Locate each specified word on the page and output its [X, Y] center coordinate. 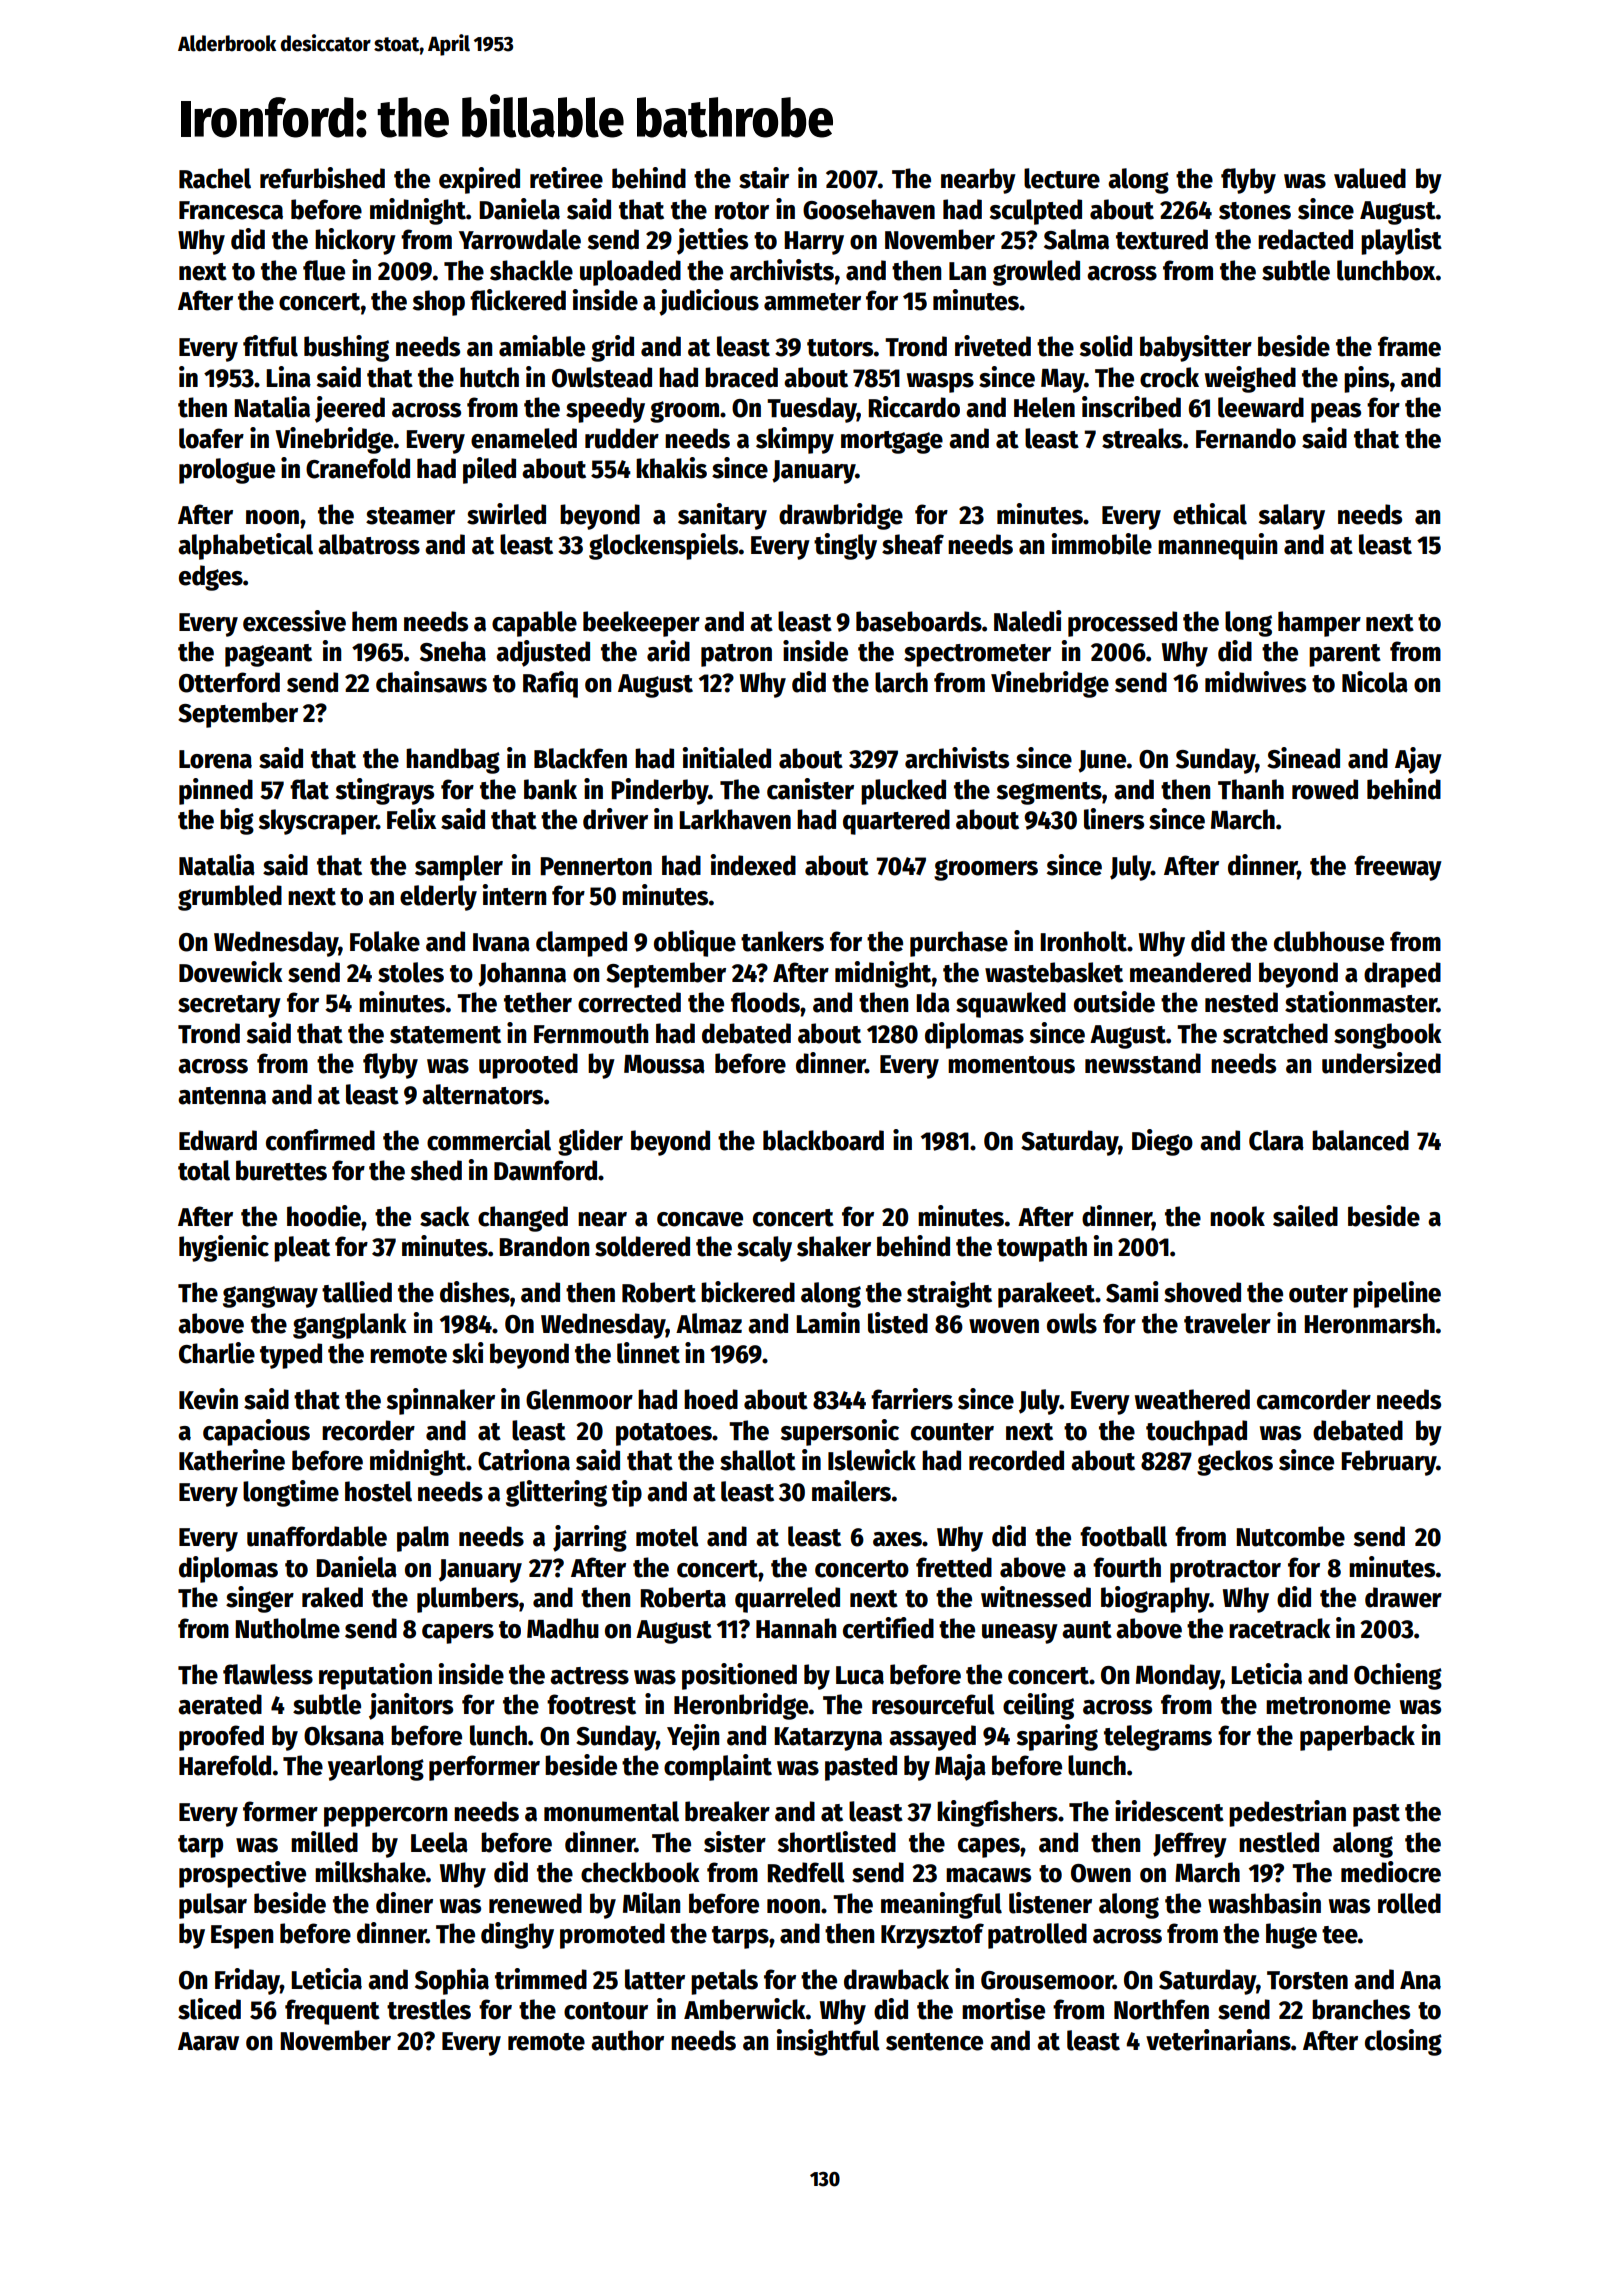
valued [1370, 178]
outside [1114, 1002]
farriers [912, 1399]
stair [764, 178]
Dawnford [545, 1170]
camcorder [1314, 1399]
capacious [256, 1432]
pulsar [213, 1906]
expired [479, 180]
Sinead [1303, 758]
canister [810, 789]
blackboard [823, 1140]
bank [550, 789]
